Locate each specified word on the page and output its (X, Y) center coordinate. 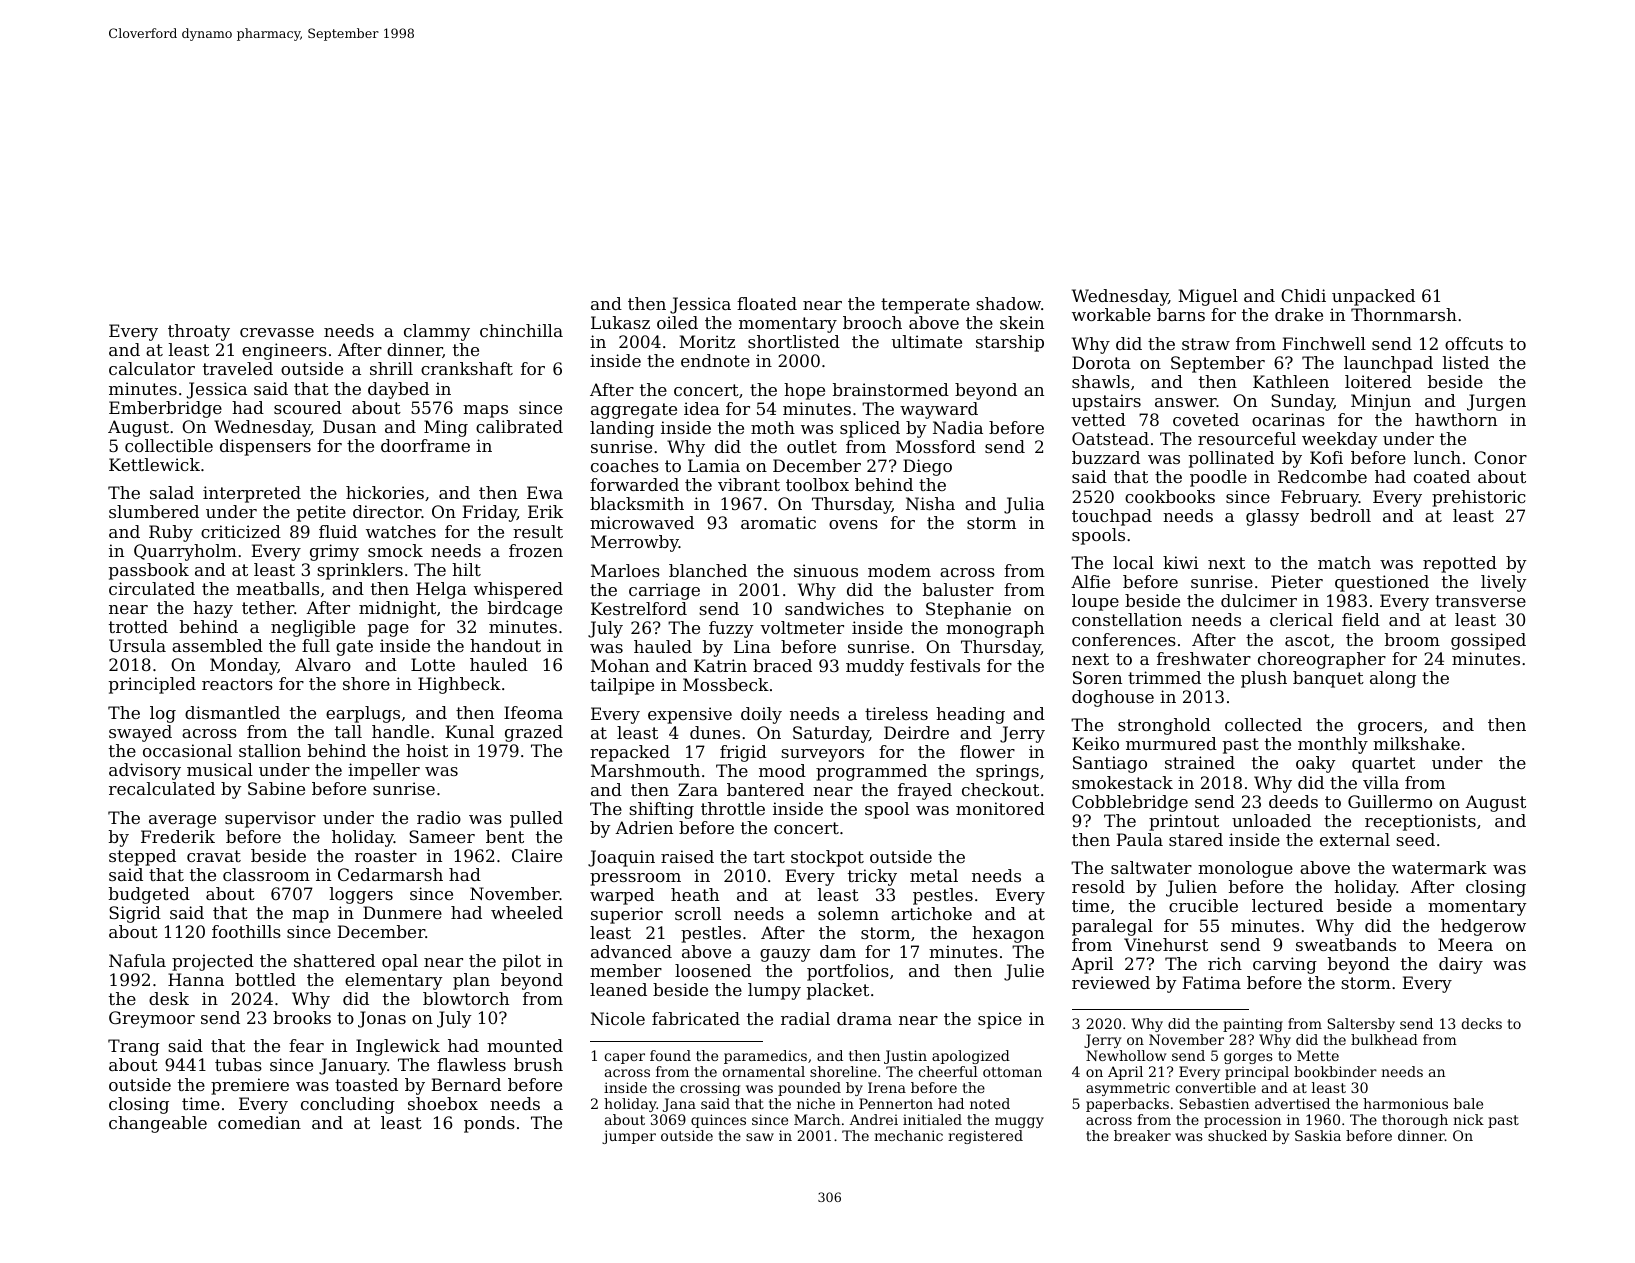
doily (761, 715)
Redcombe (1322, 476)
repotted (1460, 564)
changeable (158, 1124)
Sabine (276, 788)
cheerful (948, 1071)
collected (1263, 724)
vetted (1098, 419)
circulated (152, 588)
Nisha (930, 503)
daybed (398, 390)
